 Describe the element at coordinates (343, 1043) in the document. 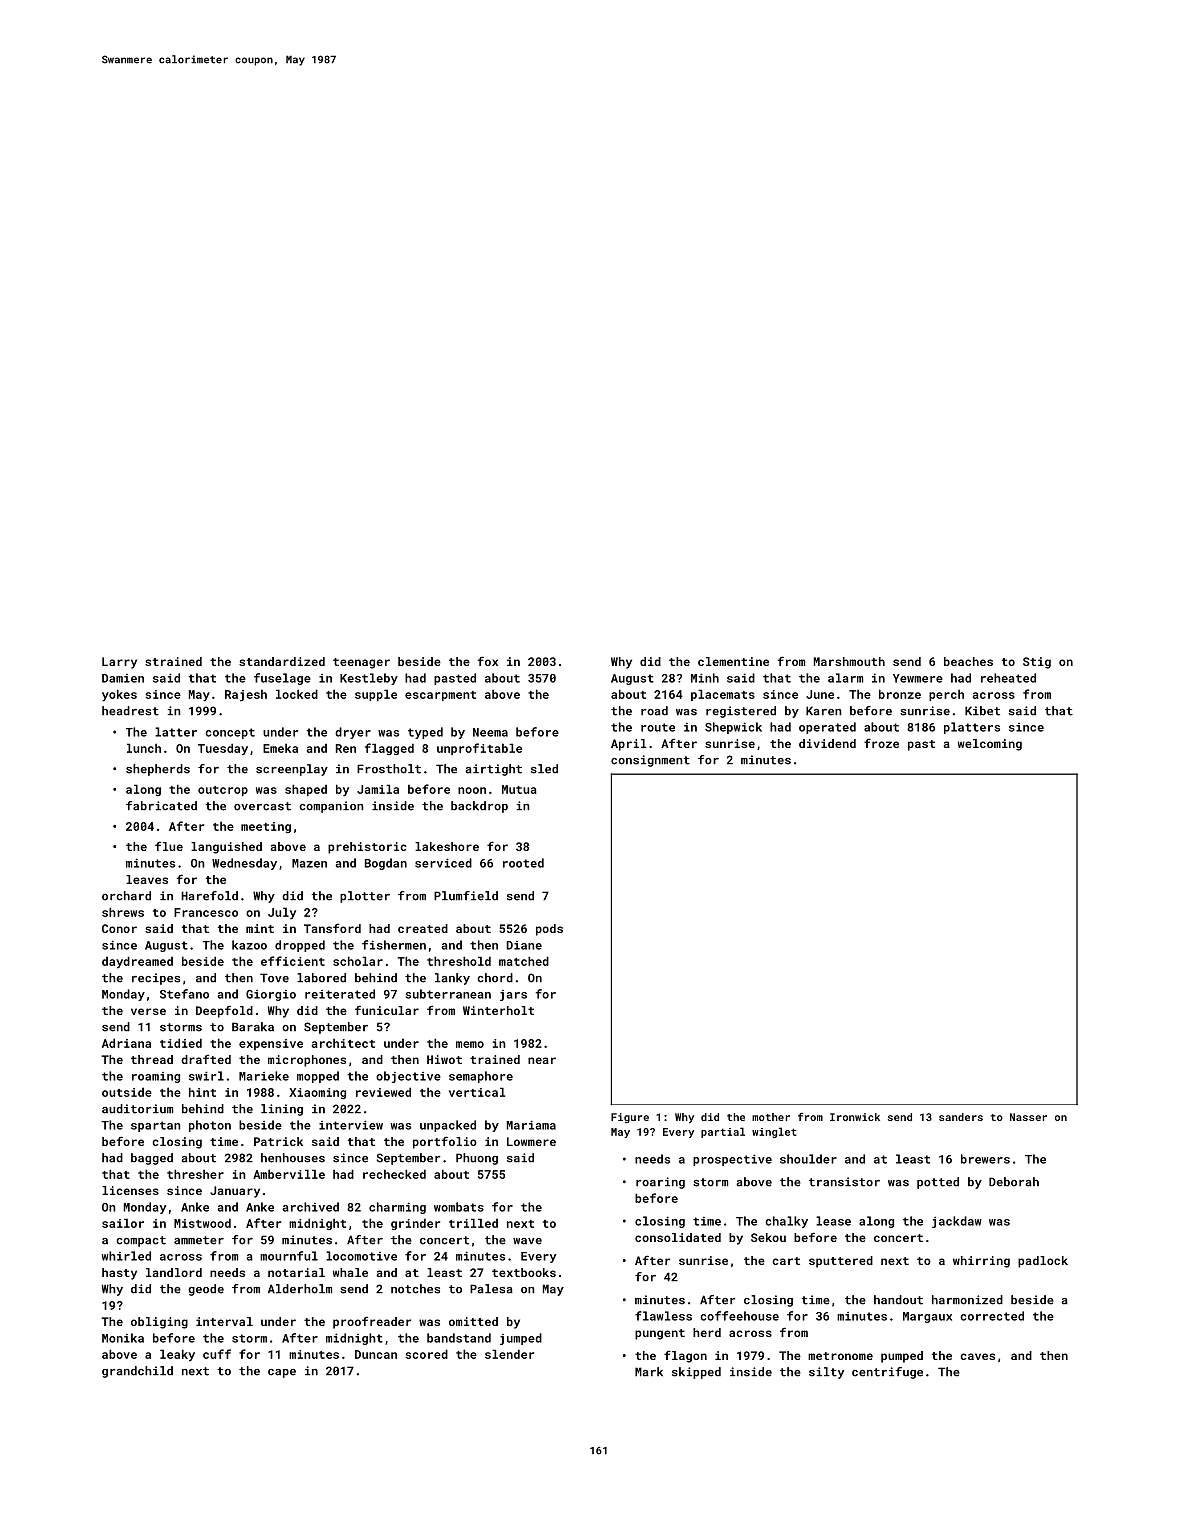

I see `architect` at that location.
